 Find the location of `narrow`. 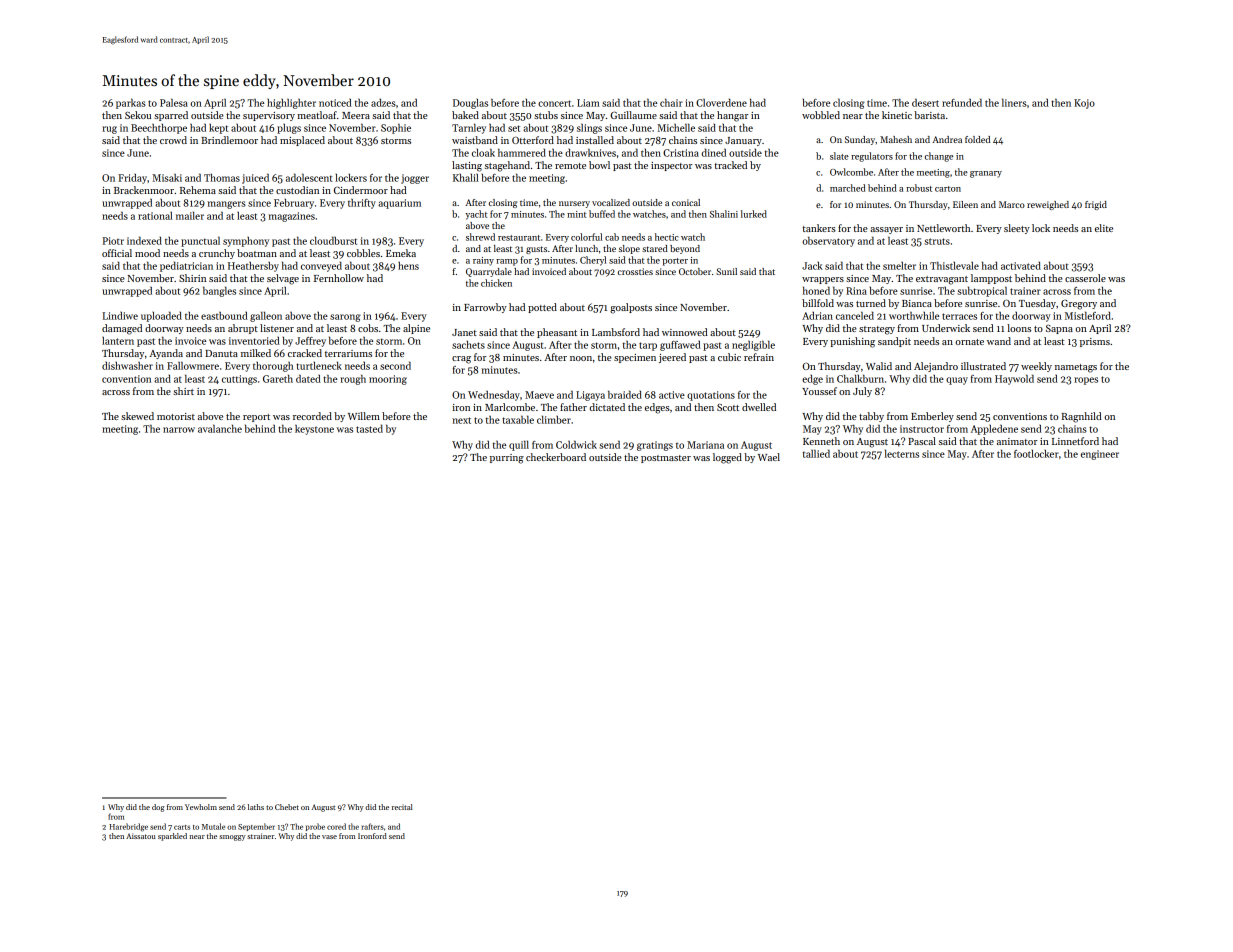

narrow is located at coordinates (179, 430).
